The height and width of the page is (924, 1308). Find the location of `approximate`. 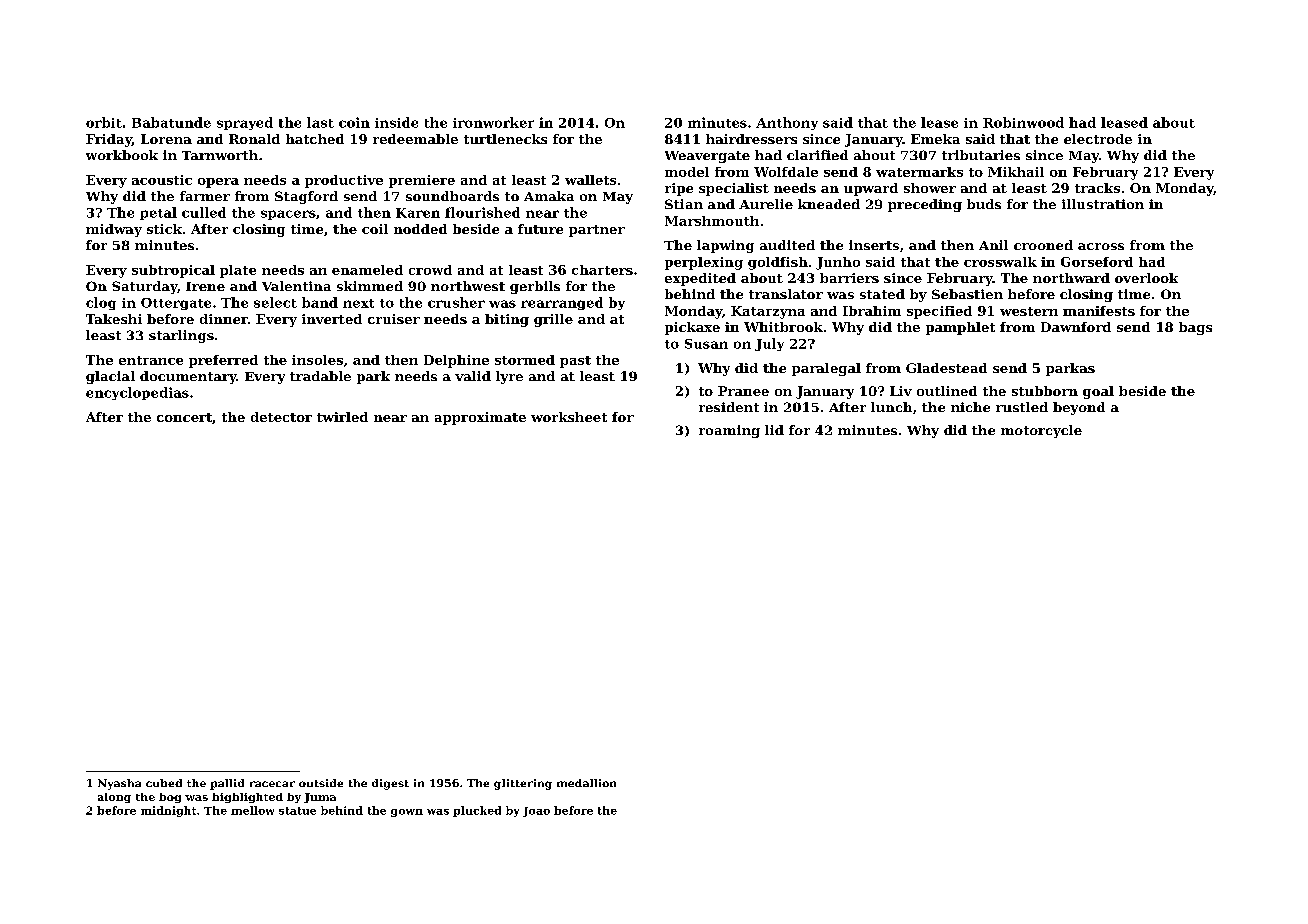

approximate is located at coordinates (480, 418).
